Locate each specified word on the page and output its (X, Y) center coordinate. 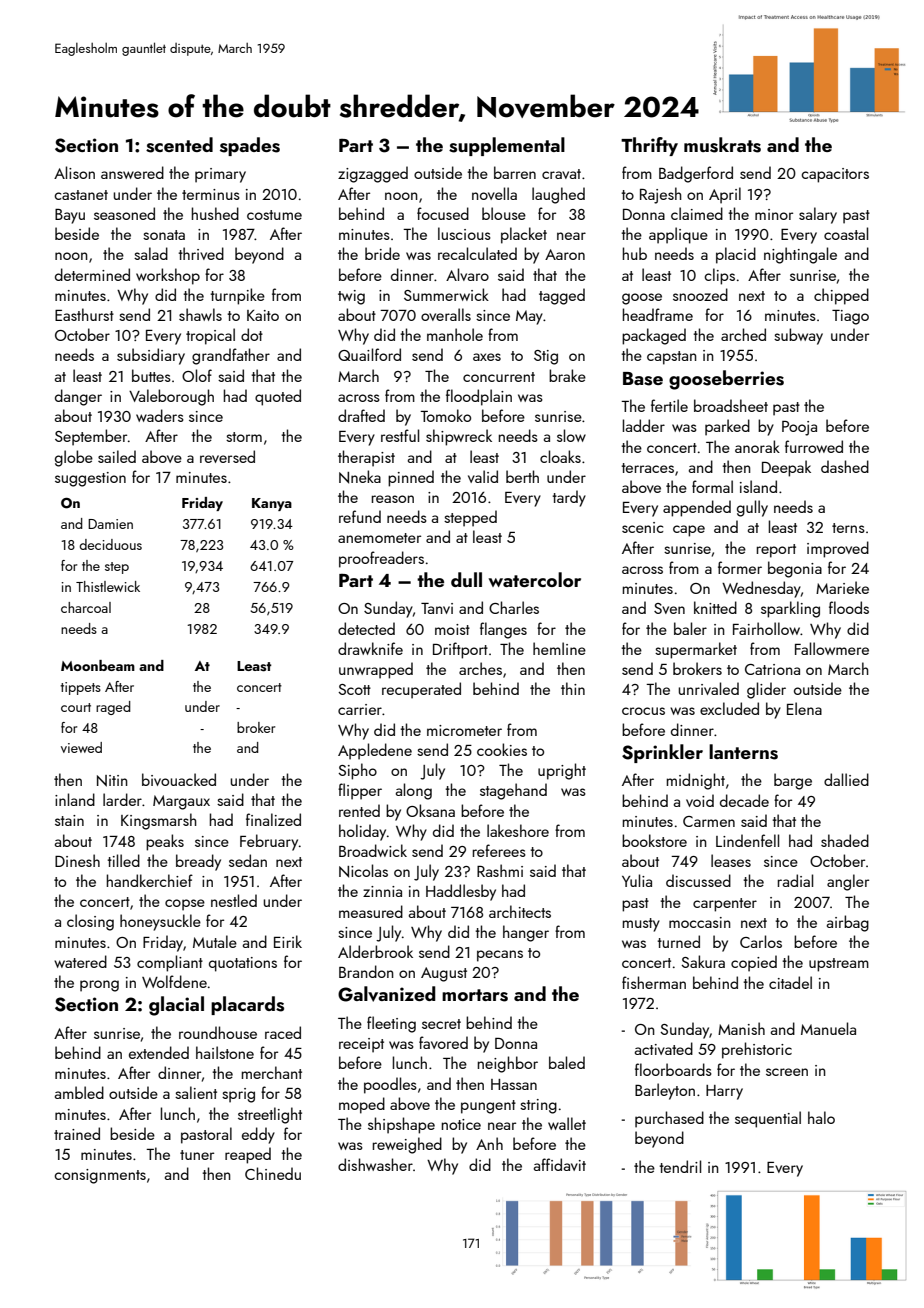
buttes (151, 375)
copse (185, 905)
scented (179, 145)
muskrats (722, 145)
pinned (411, 478)
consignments (100, 1176)
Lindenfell (747, 840)
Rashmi (500, 870)
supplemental (507, 146)
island (758, 486)
